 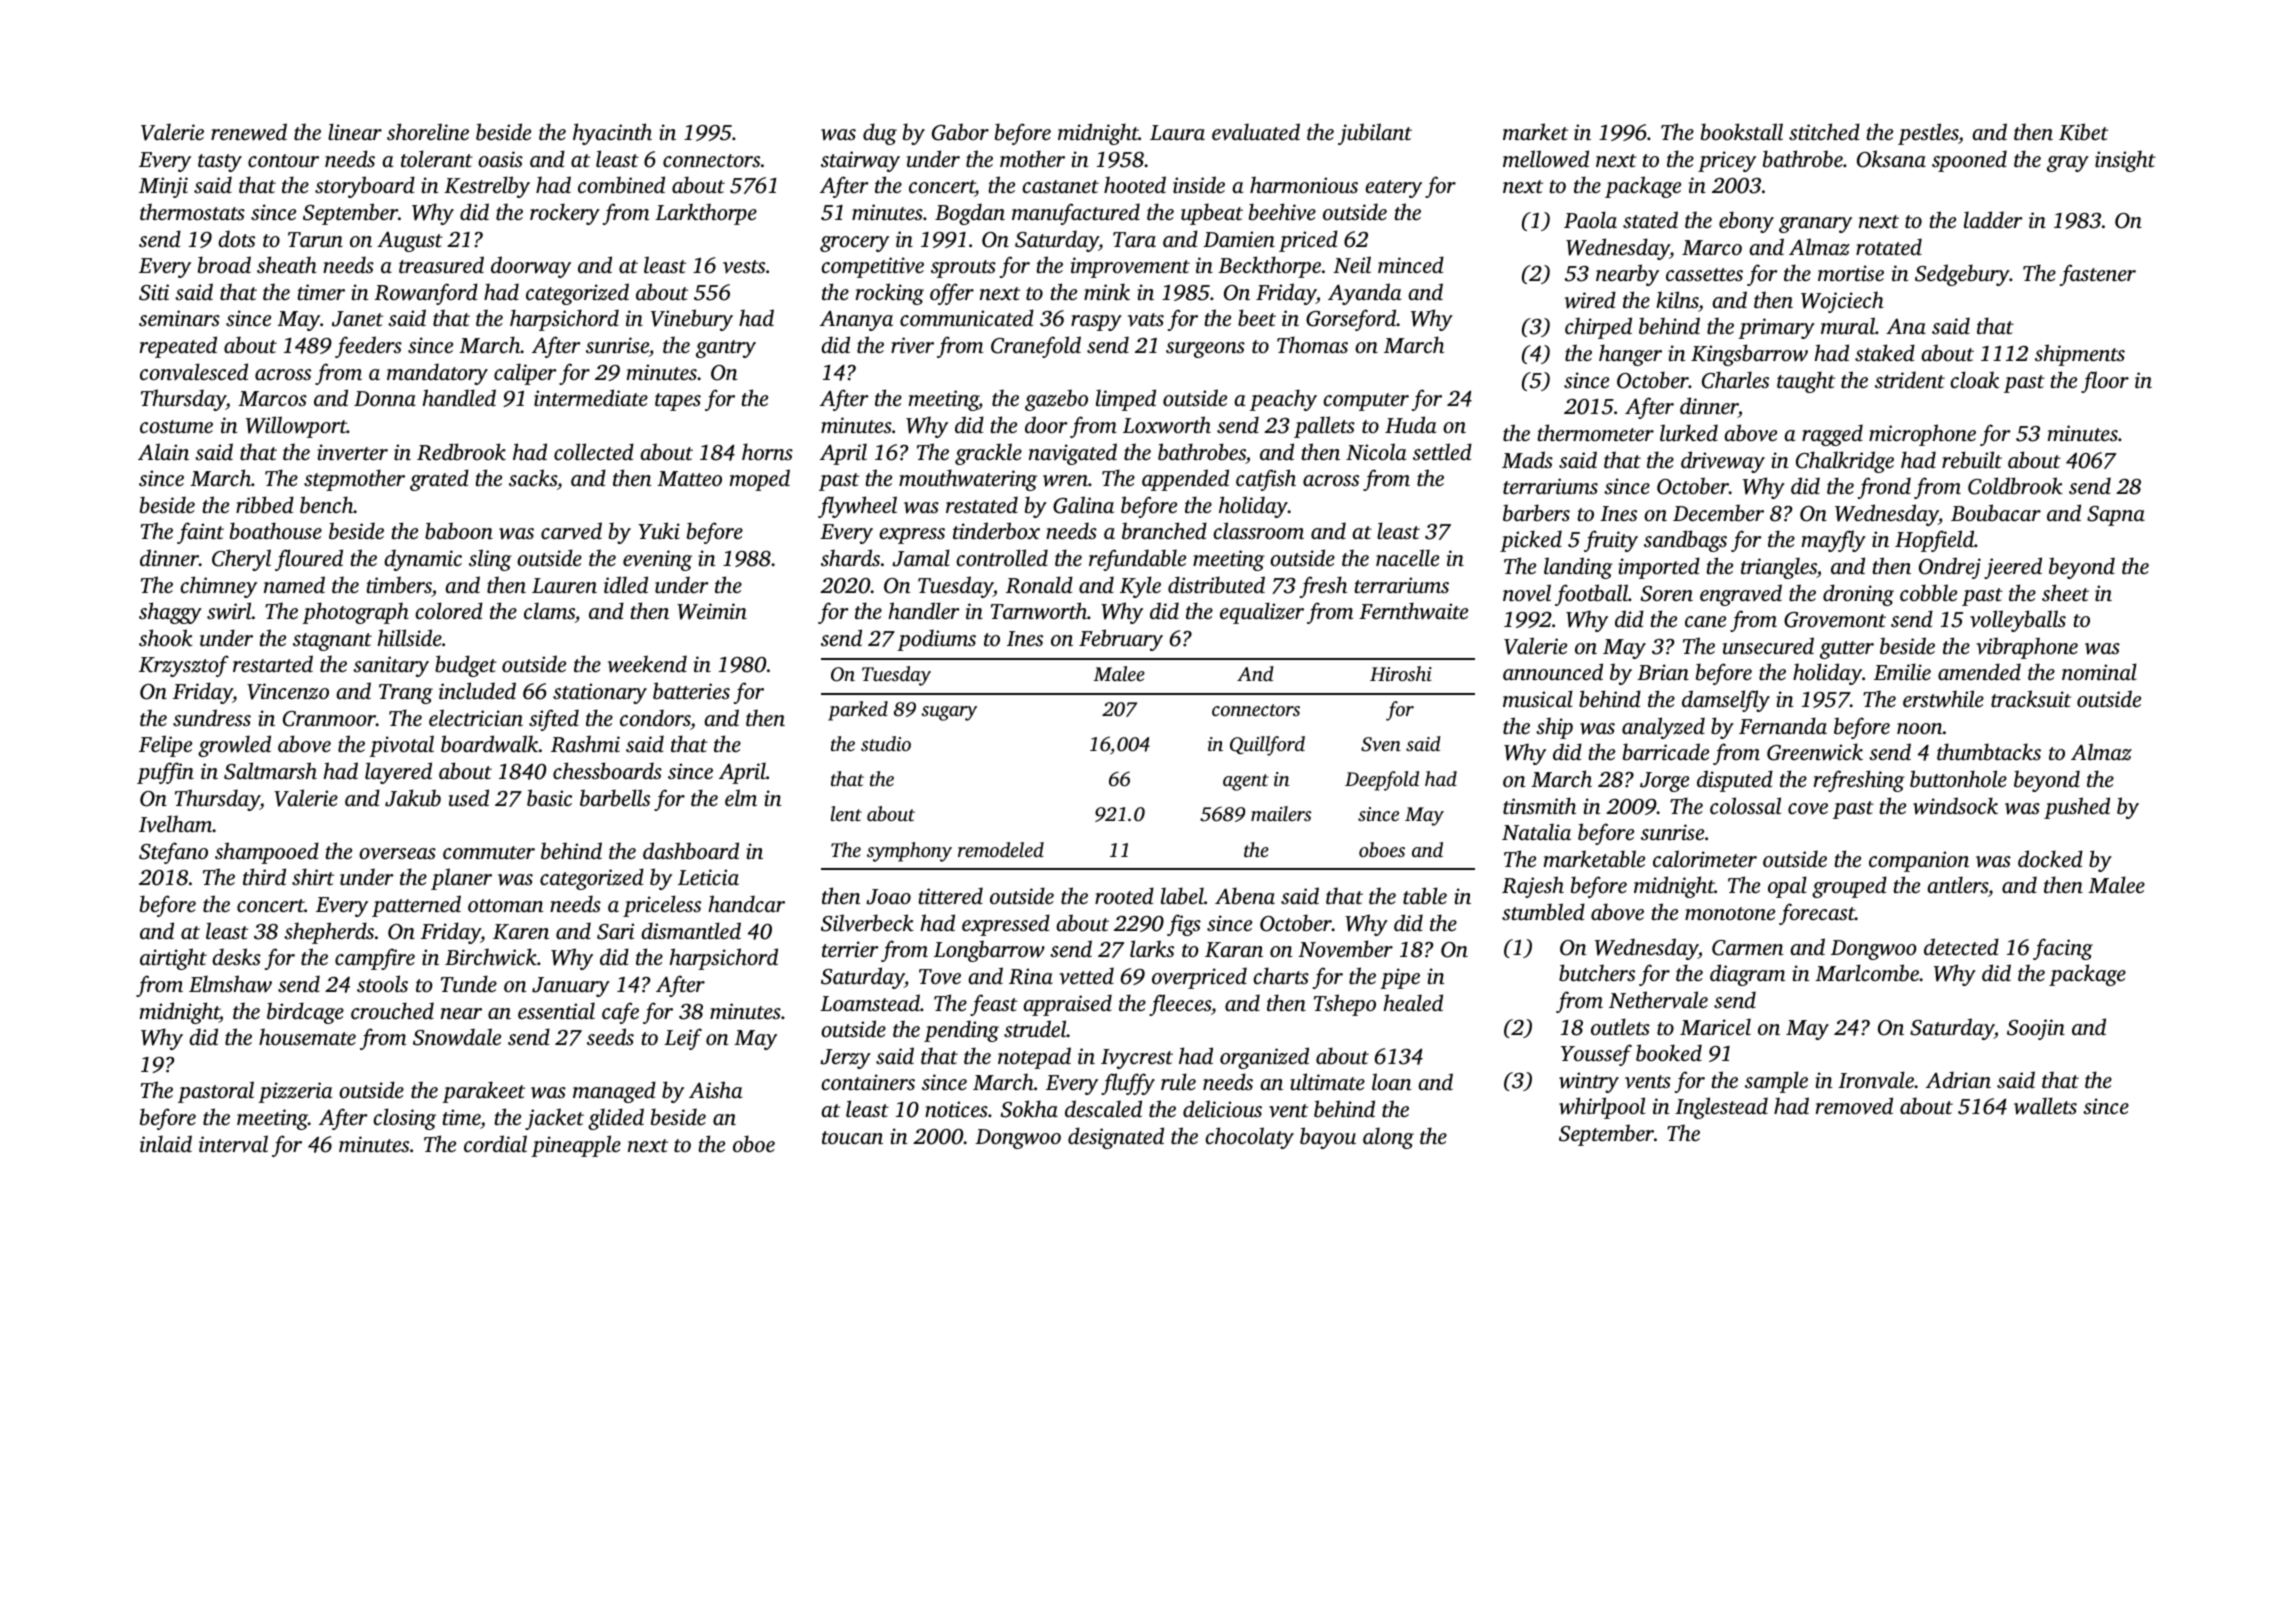 I want to click on tasty, so click(x=220, y=163).
